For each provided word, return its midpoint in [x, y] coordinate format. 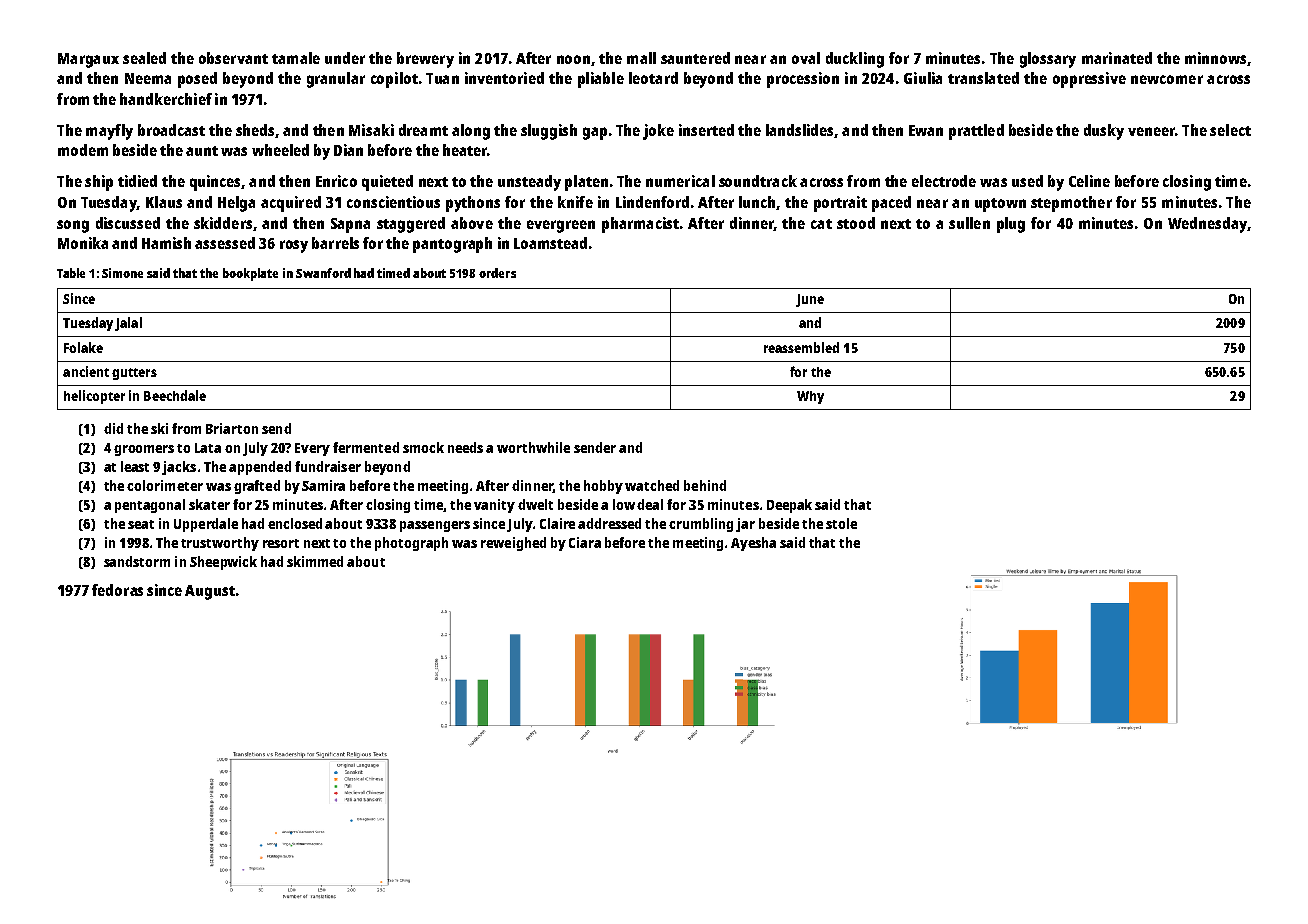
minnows [1215, 58]
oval [806, 58]
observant [233, 58]
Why [810, 397]
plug [1011, 225]
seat [141, 524]
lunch [757, 202]
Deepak [789, 506]
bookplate [250, 274]
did [113, 428]
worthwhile [533, 447]
